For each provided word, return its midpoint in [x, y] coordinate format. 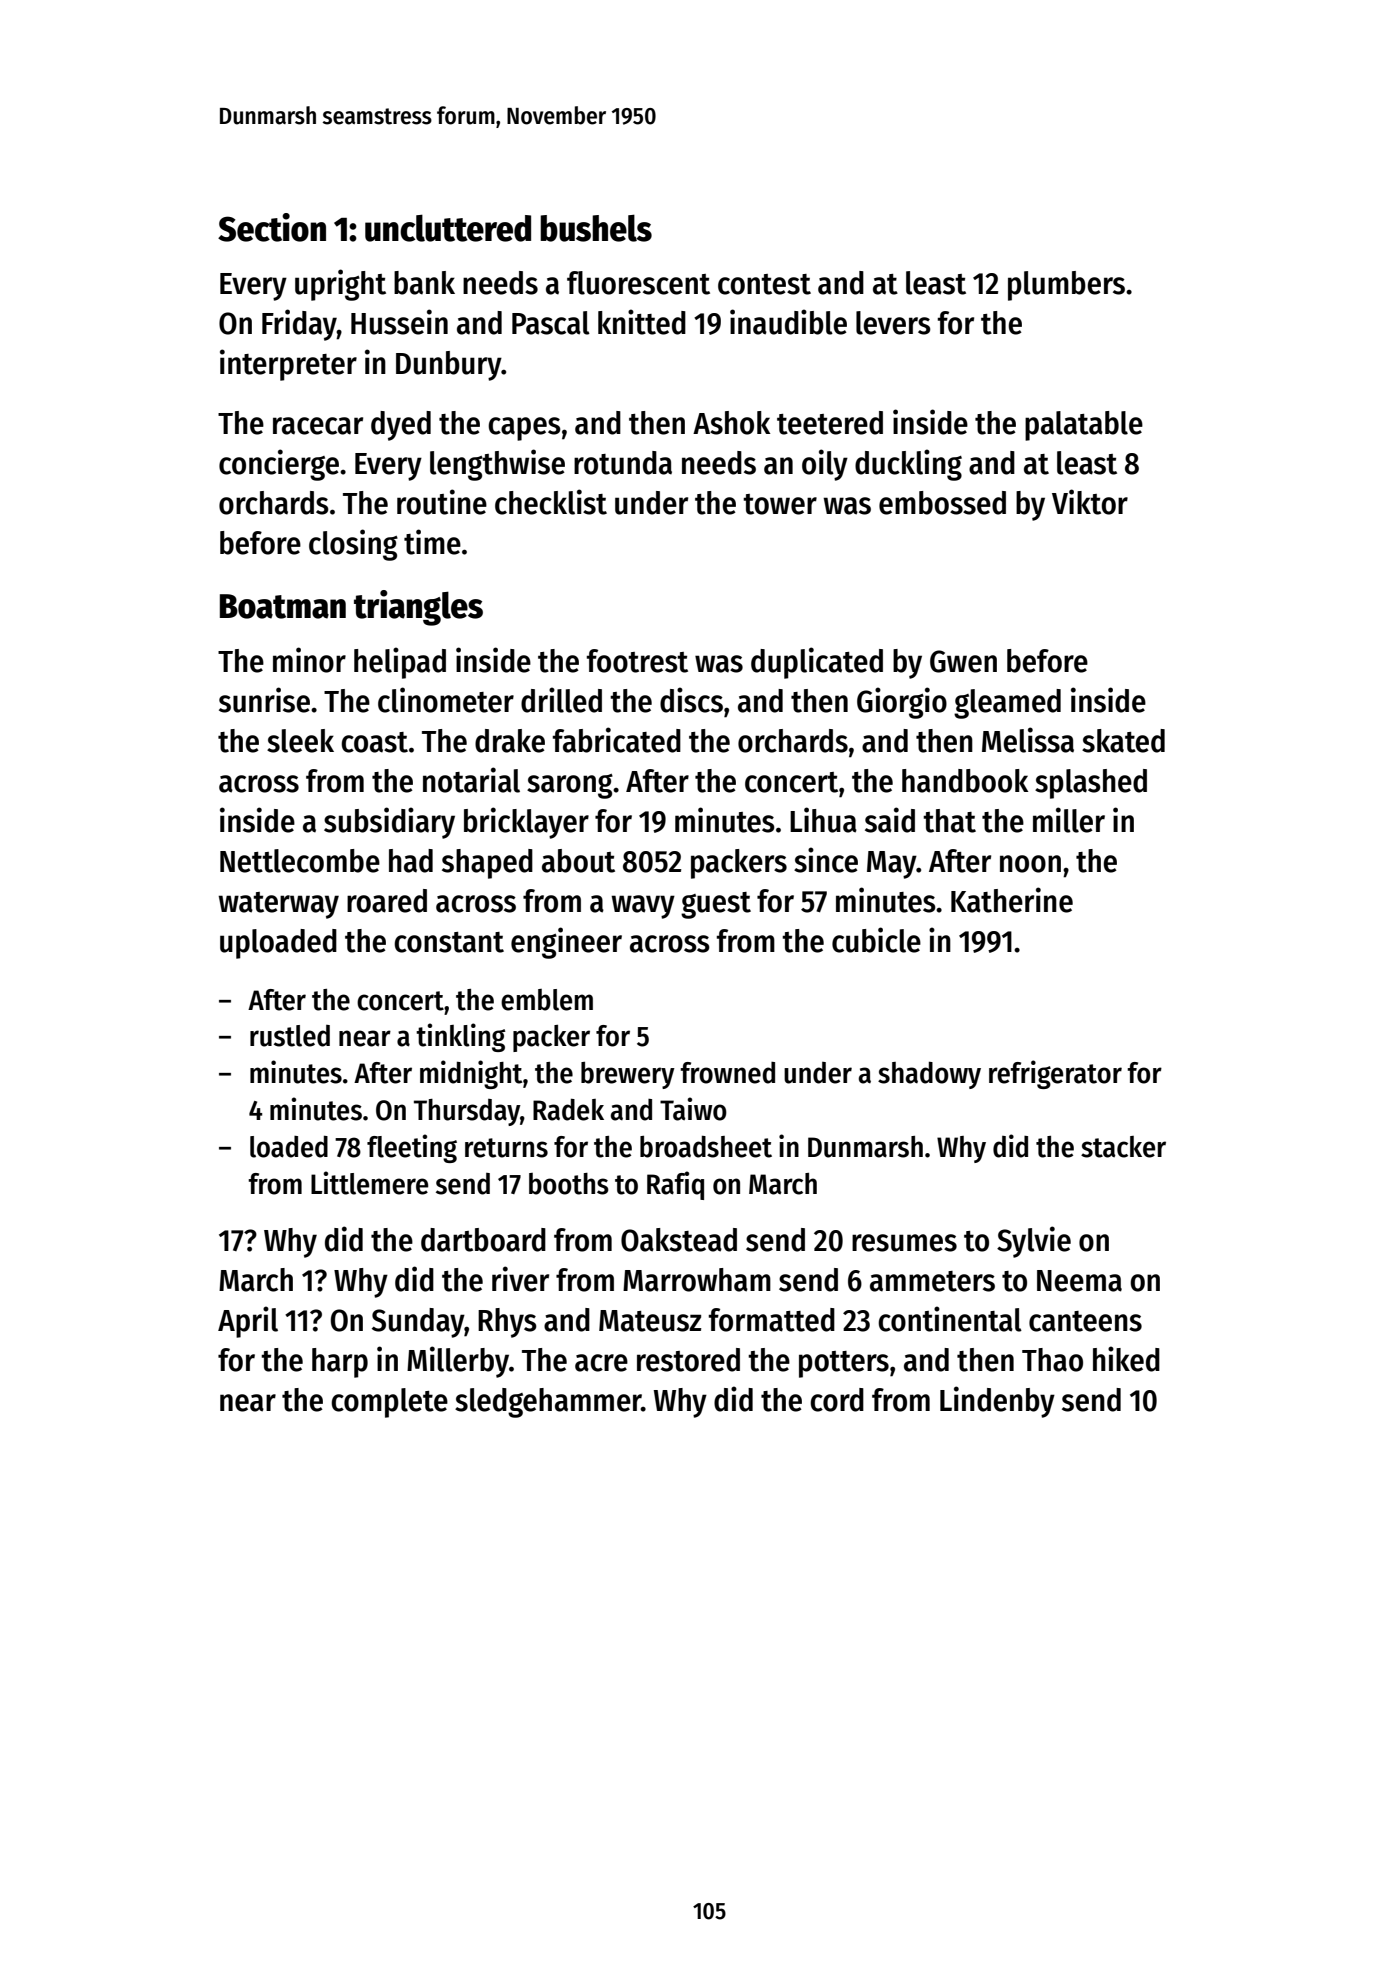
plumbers [1066, 286]
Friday [299, 325]
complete [389, 1403]
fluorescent [638, 283]
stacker [1123, 1147]
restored [688, 1360]
